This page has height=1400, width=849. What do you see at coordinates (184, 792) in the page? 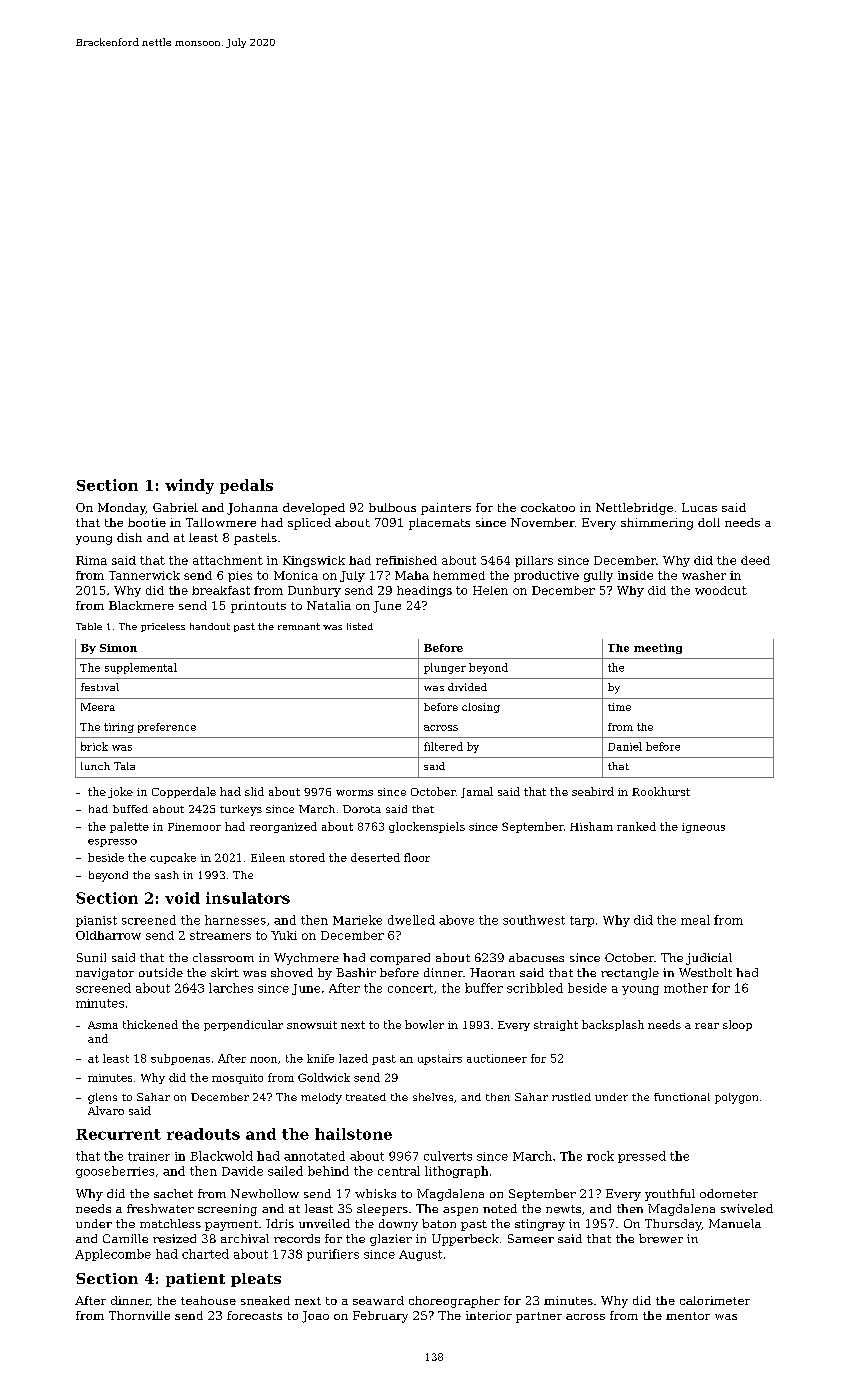
I see `Copperdale` at bounding box center [184, 792].
